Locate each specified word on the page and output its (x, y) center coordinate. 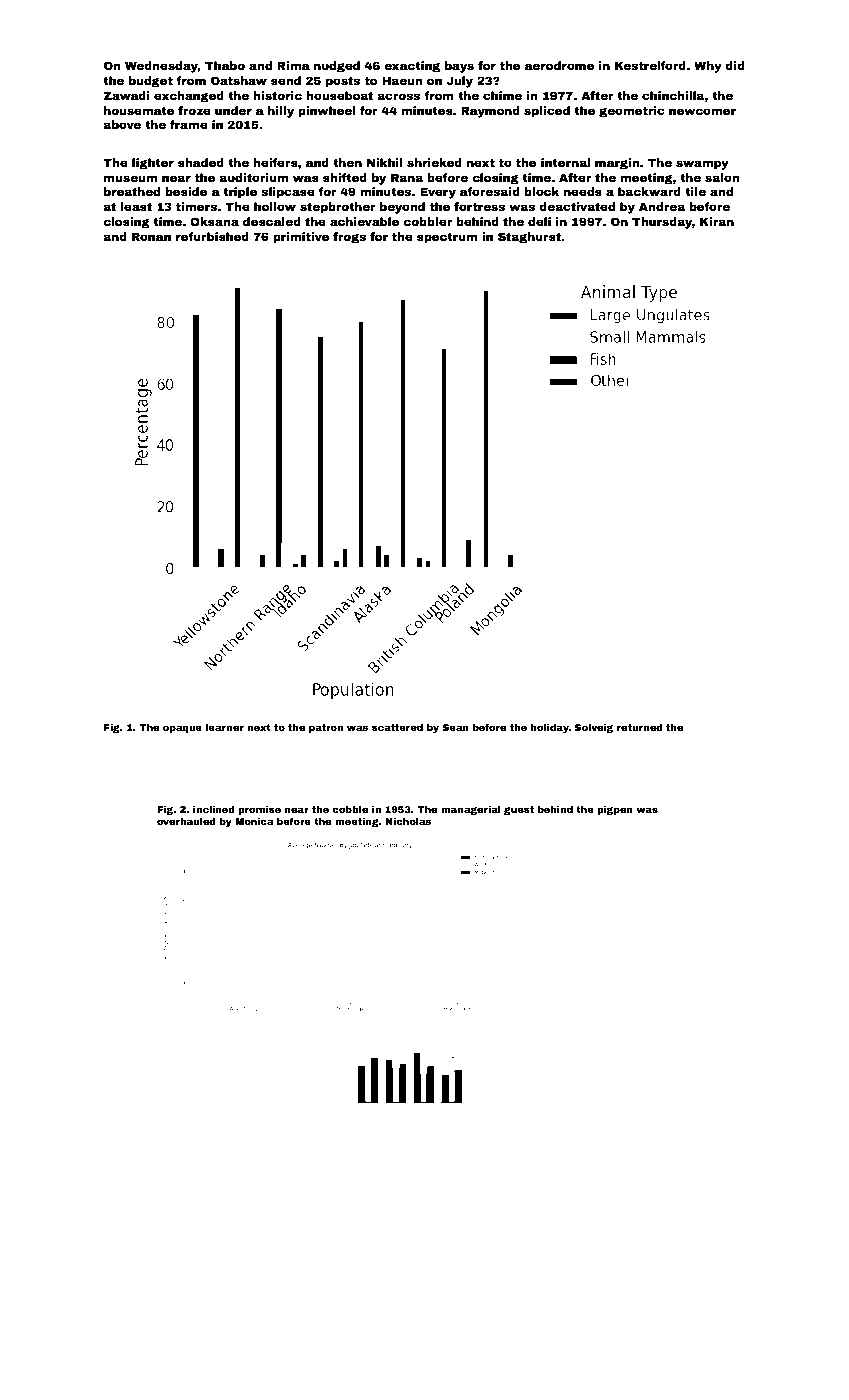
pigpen (615, 810)
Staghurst (529, 238)
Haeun (402, 80)
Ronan (151, 236)
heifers (275, 162)
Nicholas (408, 821)
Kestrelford (650, 65)
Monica (254, 821)
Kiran (717, 221)
